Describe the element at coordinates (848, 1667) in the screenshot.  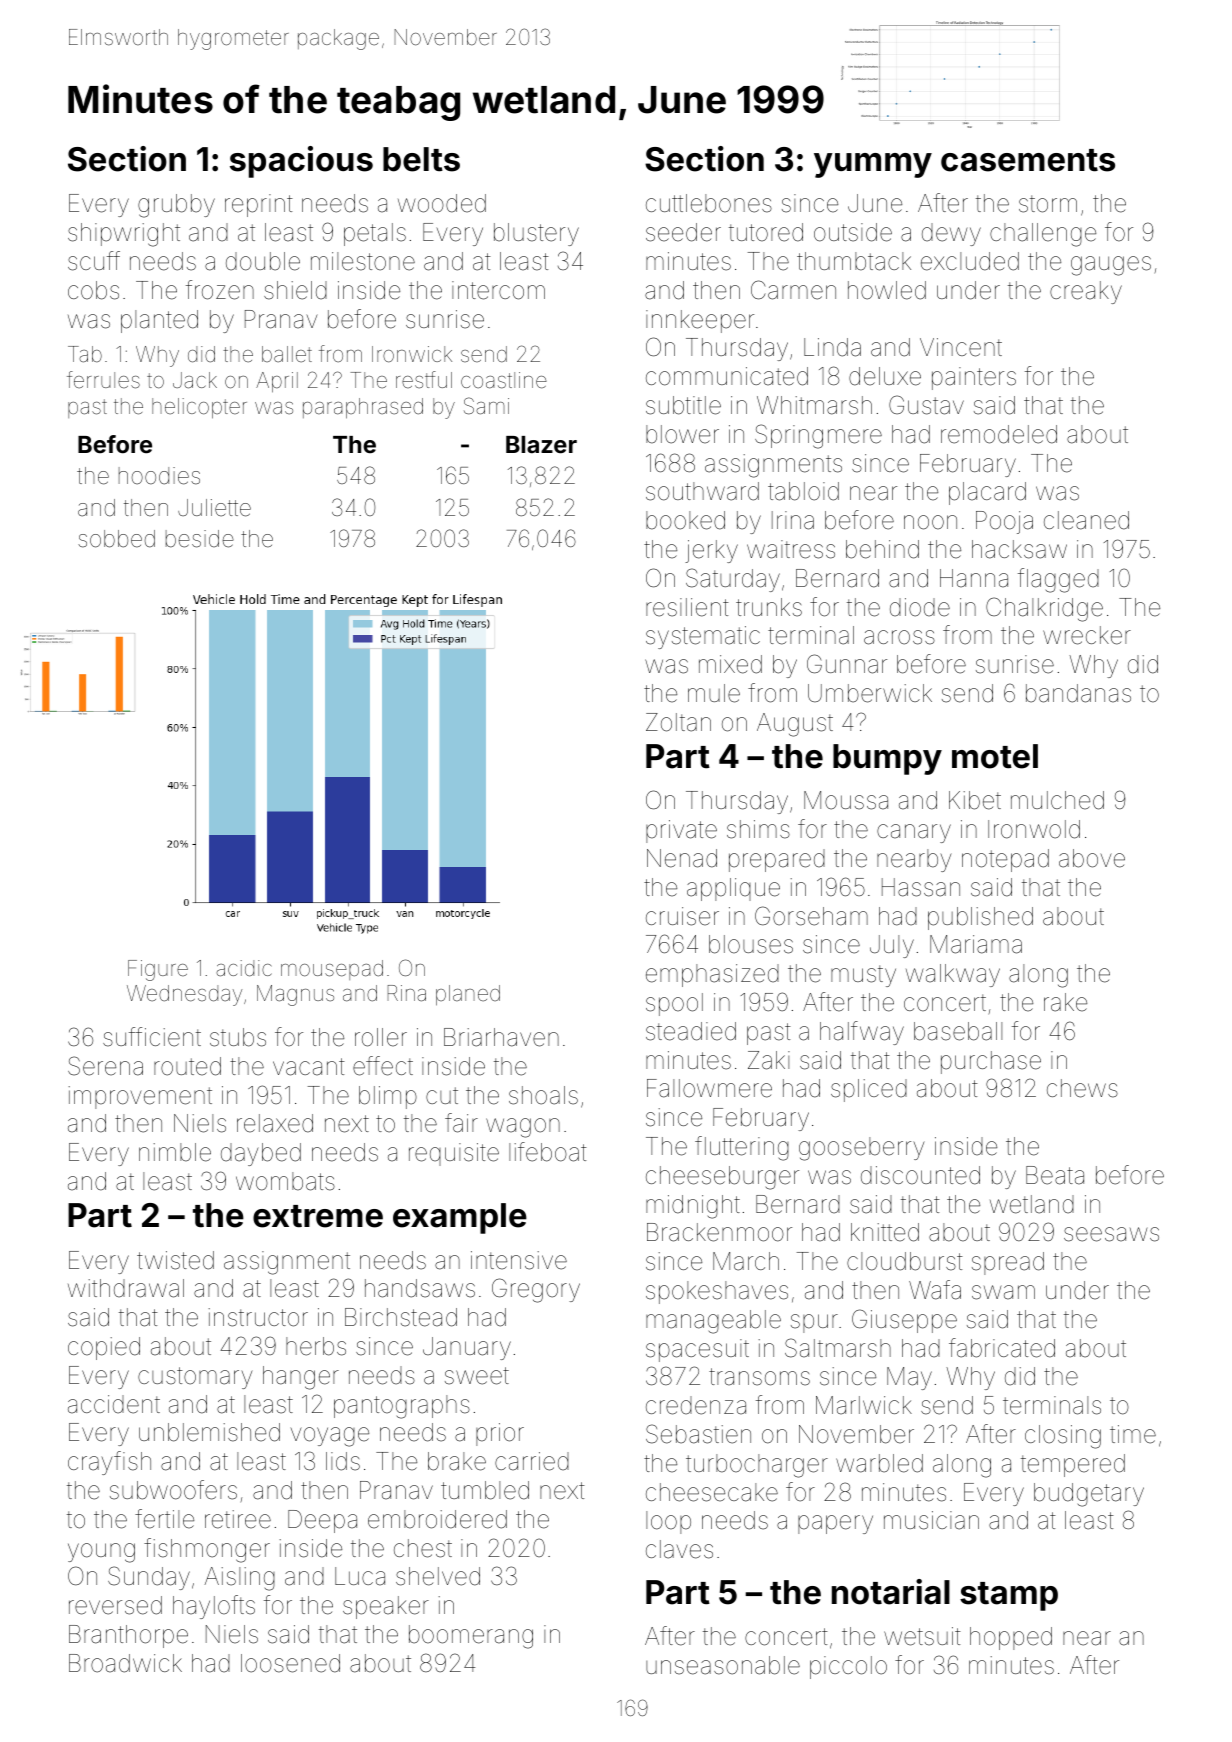
I see `piccolo` at that location.
